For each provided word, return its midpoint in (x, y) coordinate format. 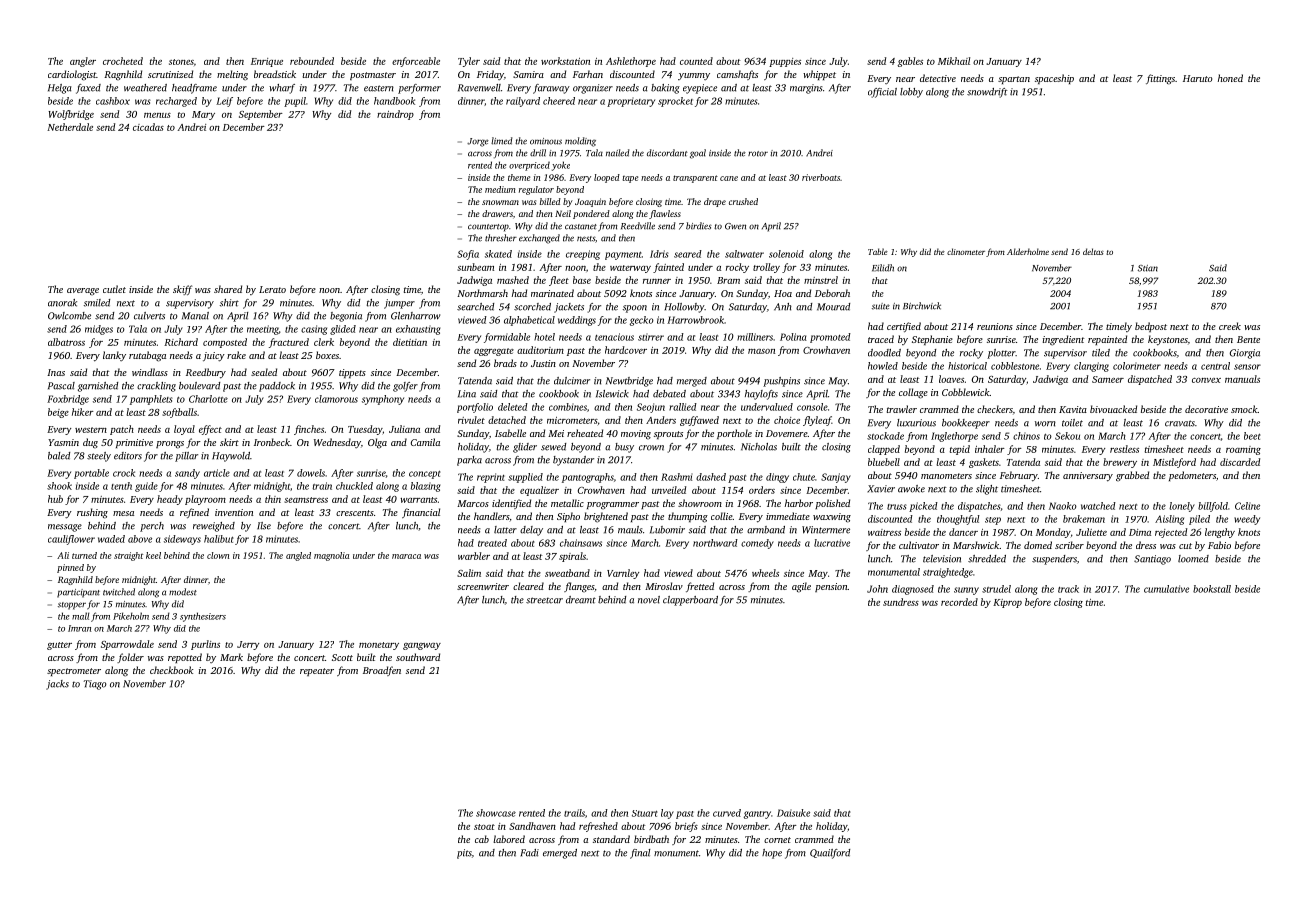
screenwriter (483, 586)
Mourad (833, 307)
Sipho (568, 517)
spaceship (1054, 79)
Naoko (1063, 506)
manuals (1242, 379)
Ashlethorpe (631, 62)
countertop (488, 228)
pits (464, 854)
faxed (88, 89)
